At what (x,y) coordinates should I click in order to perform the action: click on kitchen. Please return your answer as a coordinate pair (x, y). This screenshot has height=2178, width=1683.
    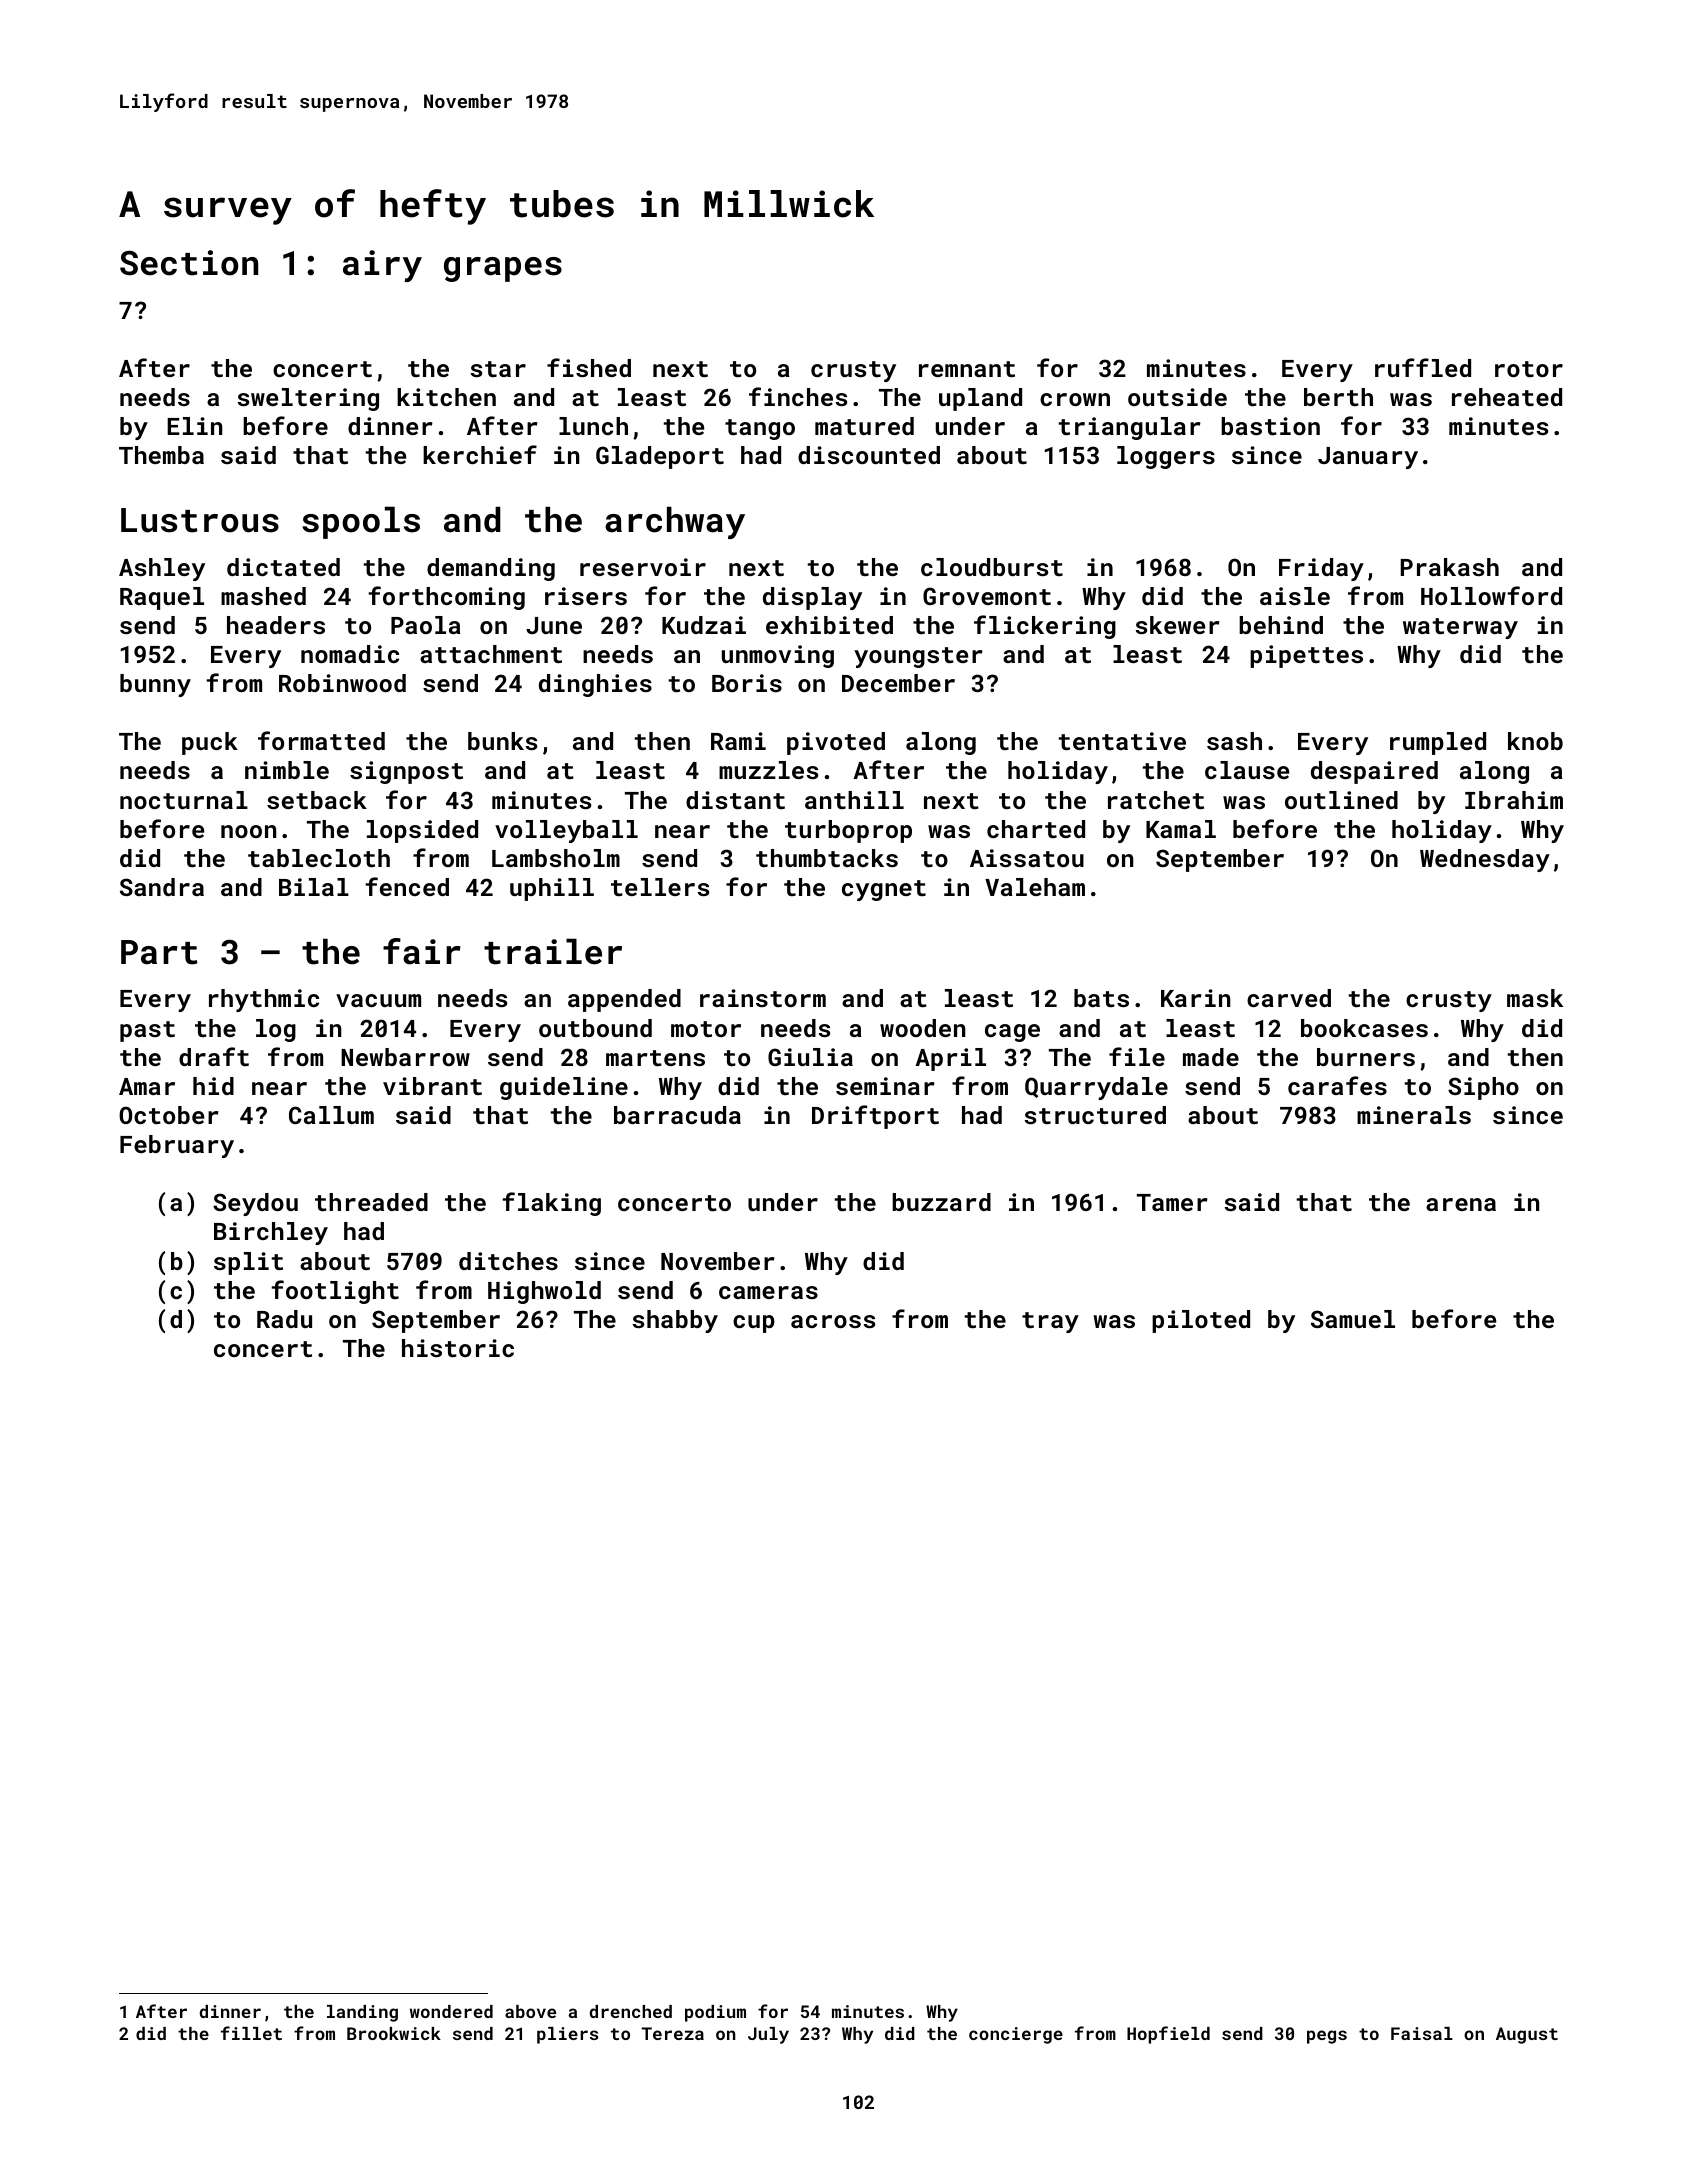
    Looking at the image, I should click on (446, 397).
